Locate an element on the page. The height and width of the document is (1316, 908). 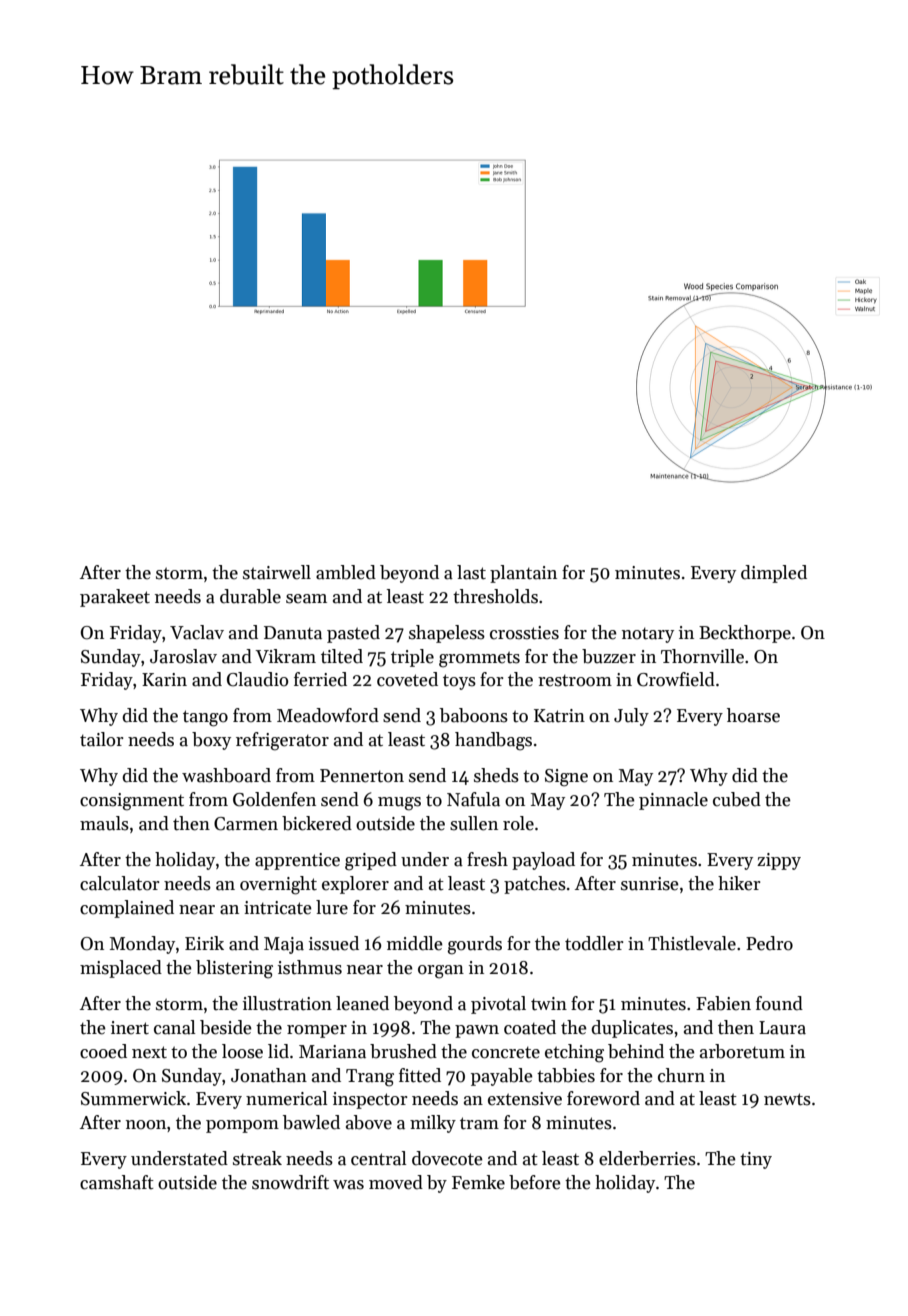
boxy is located at coordinates (211, 741).
